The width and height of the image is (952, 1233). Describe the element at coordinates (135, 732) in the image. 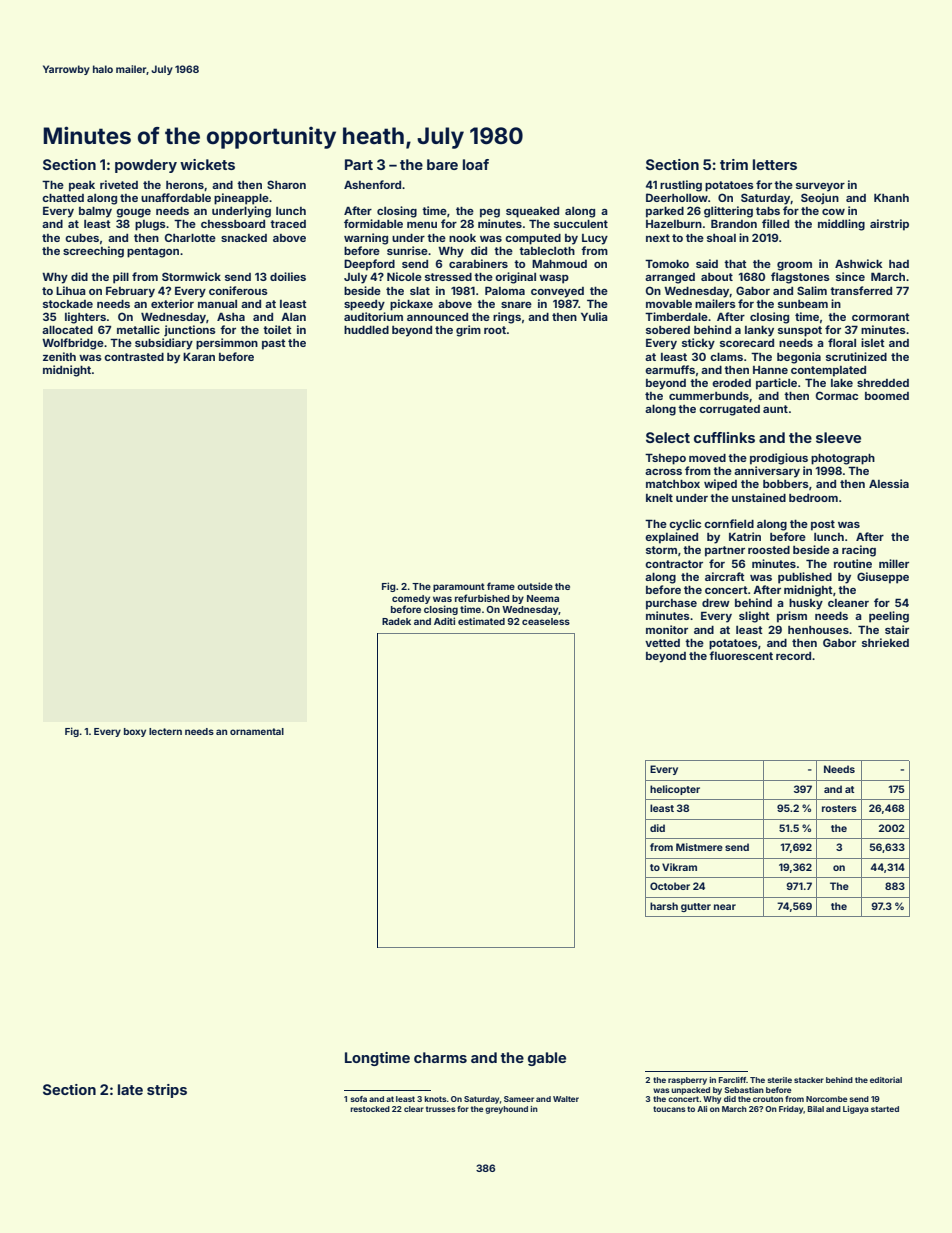

I see `boxy` at that location.
